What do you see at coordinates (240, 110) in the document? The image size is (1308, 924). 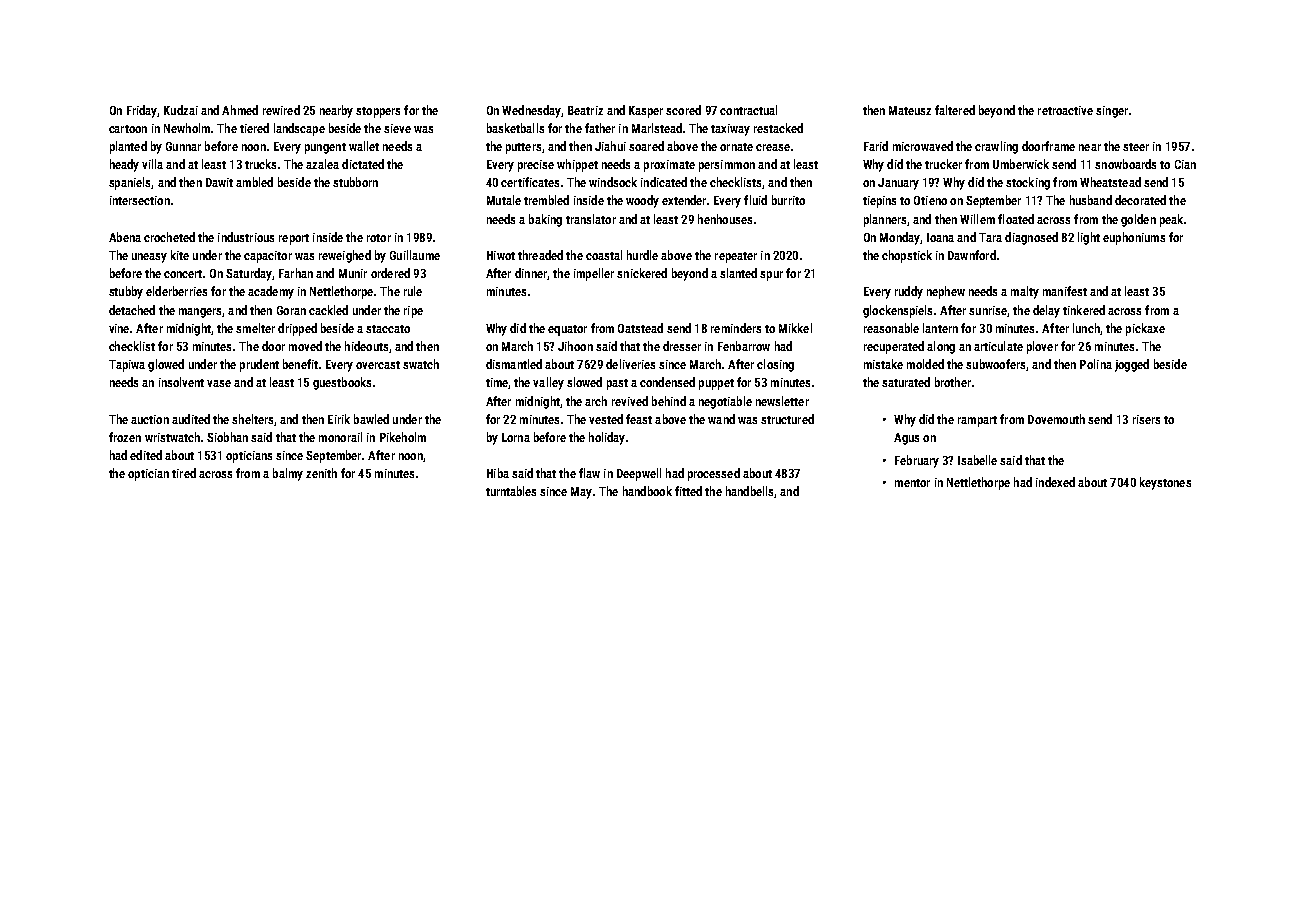 I see `Ahmed` at bounding box center [240, 110].
